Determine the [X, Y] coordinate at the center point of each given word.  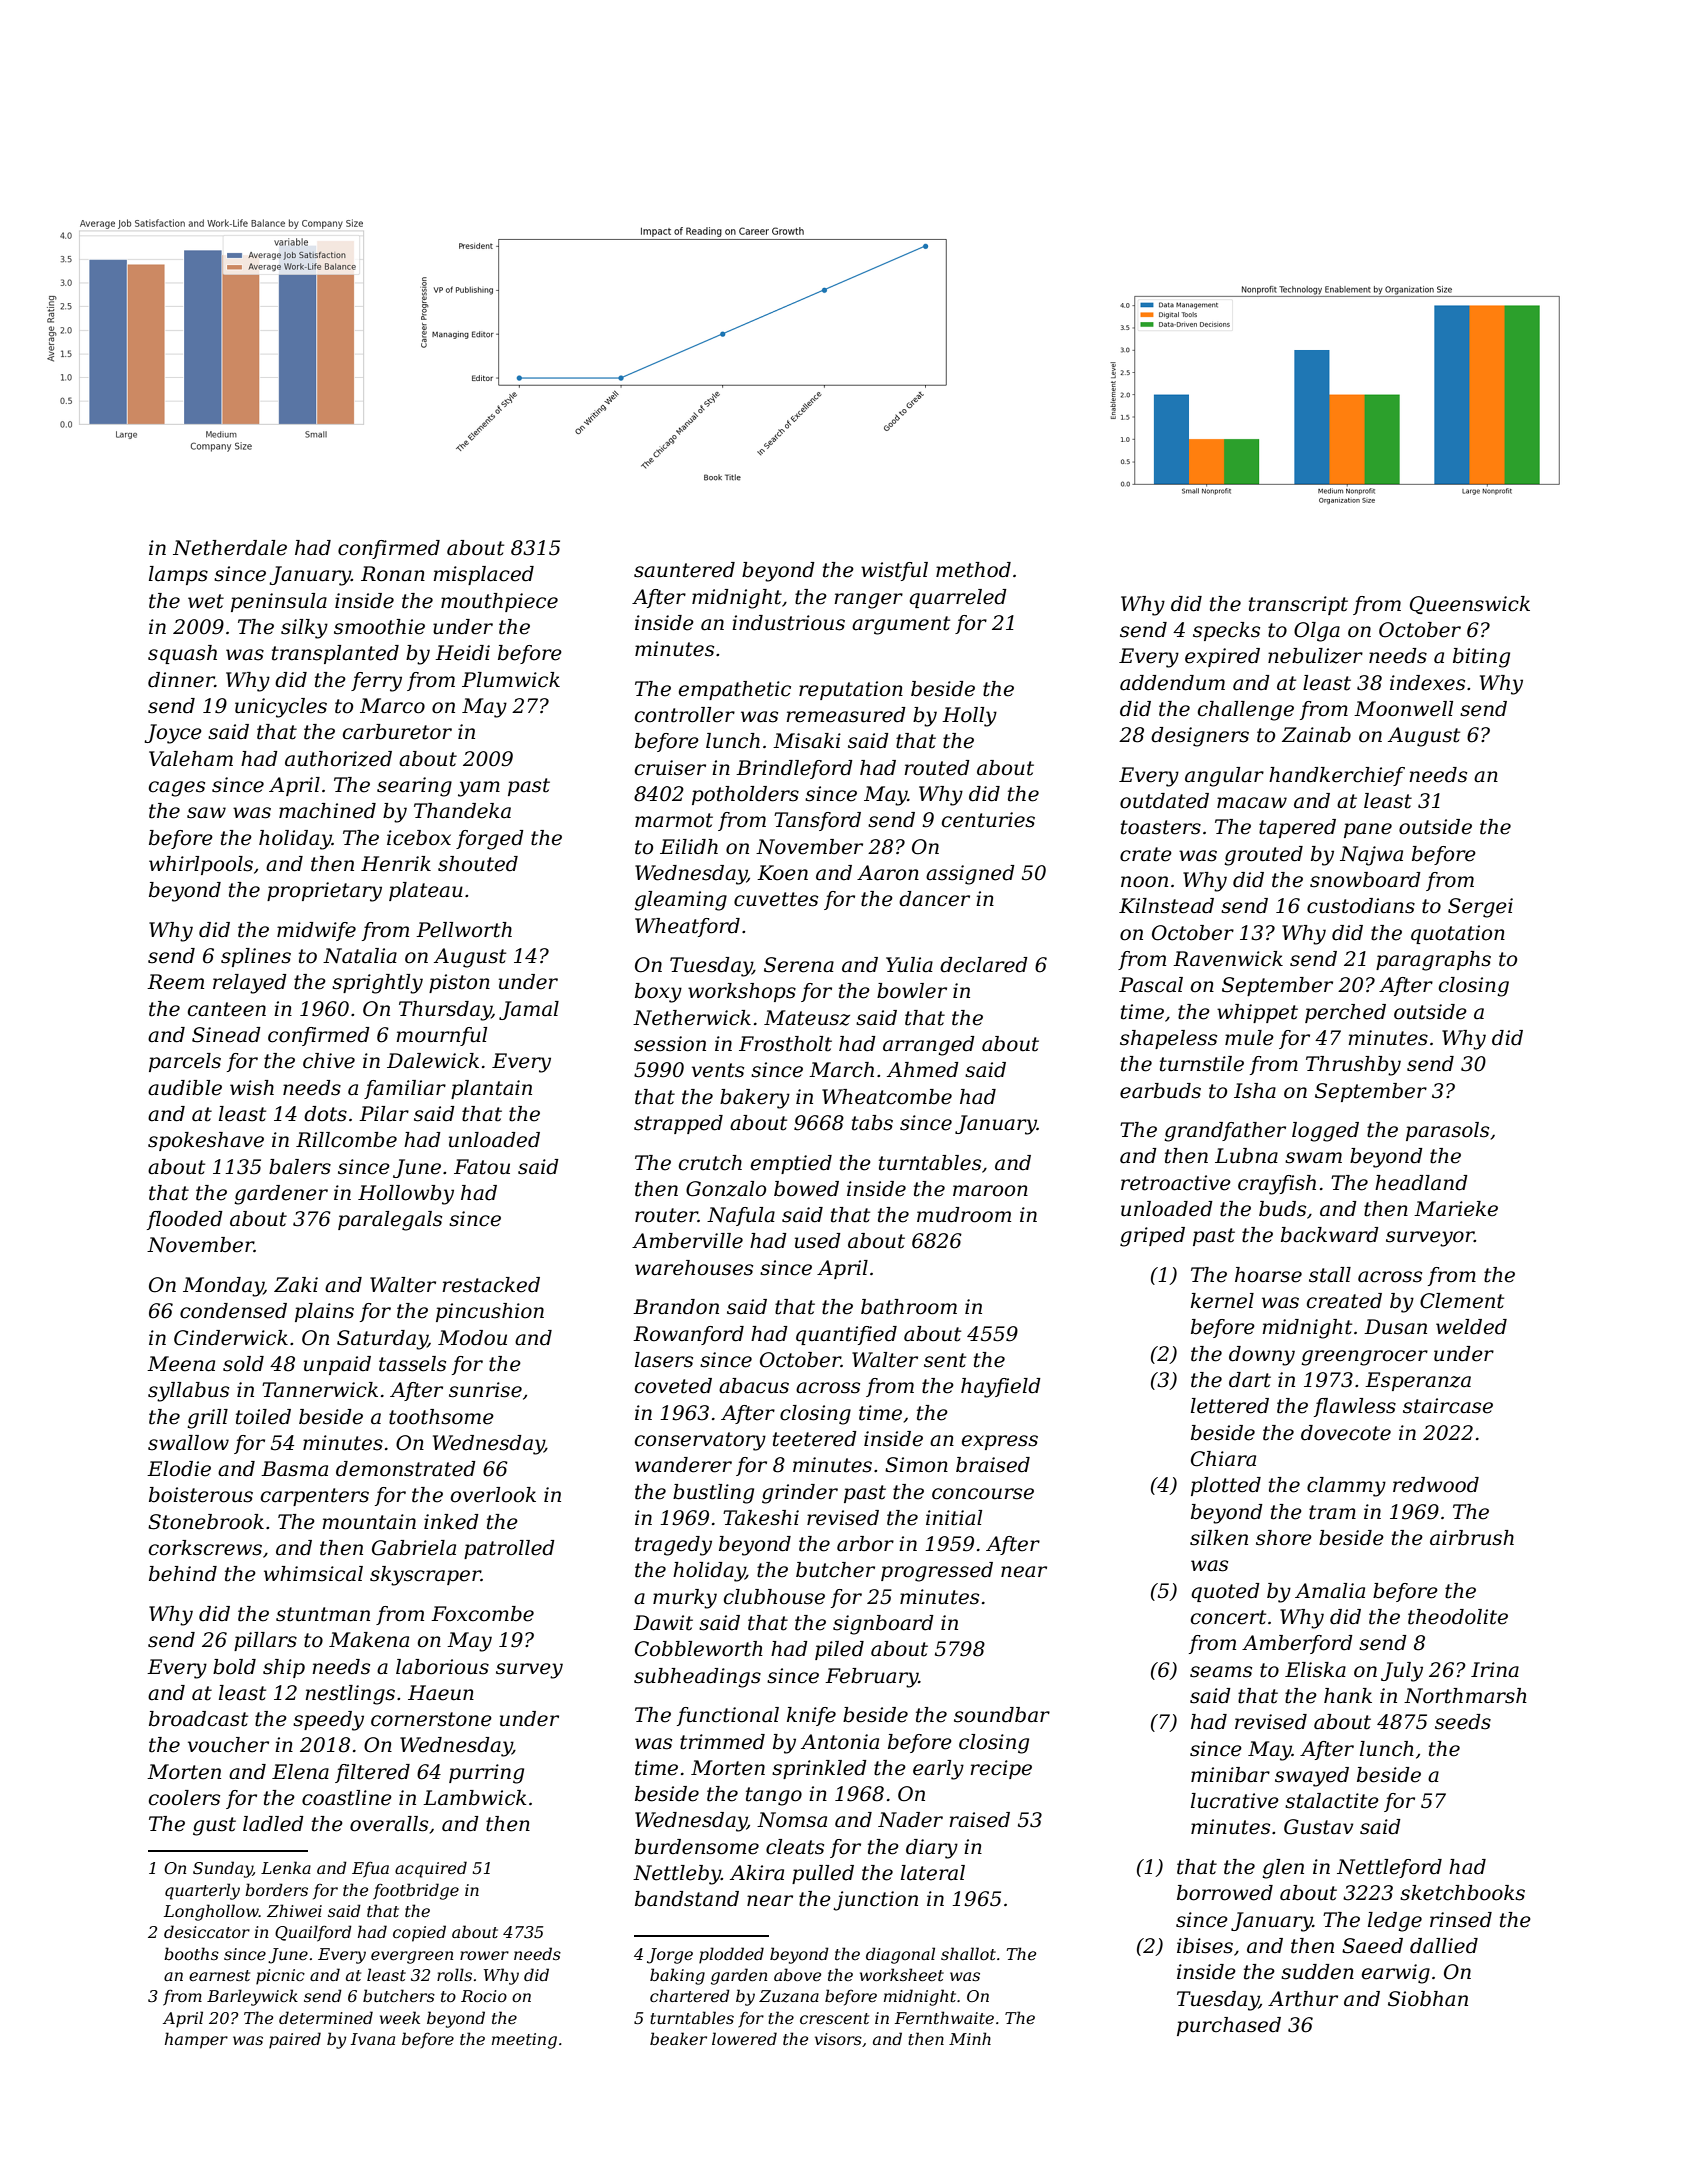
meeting [524, 2041]
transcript [1298, 605]
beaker [678, 2038]
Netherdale [230, 548]
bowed [806, 1189]
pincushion [490, 1312]
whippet [1257, 1013]
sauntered [684, 570]
